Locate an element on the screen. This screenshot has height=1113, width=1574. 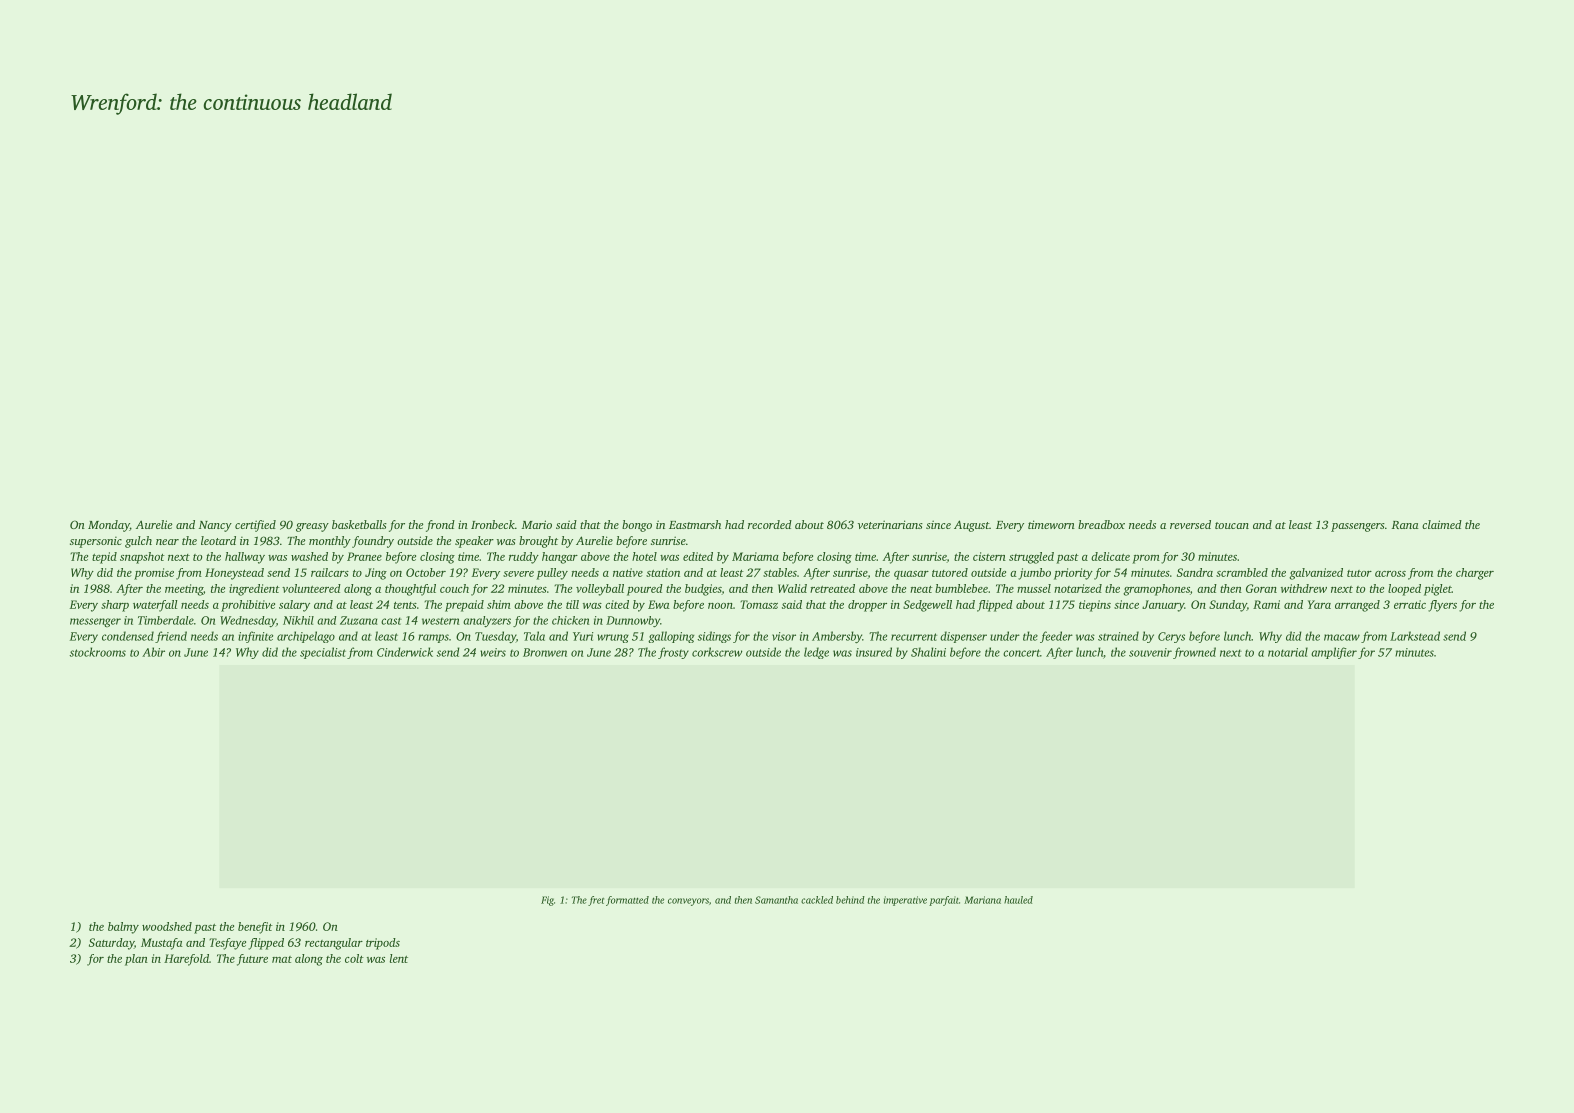
stockrooms is located at coordinates (97, 652).
